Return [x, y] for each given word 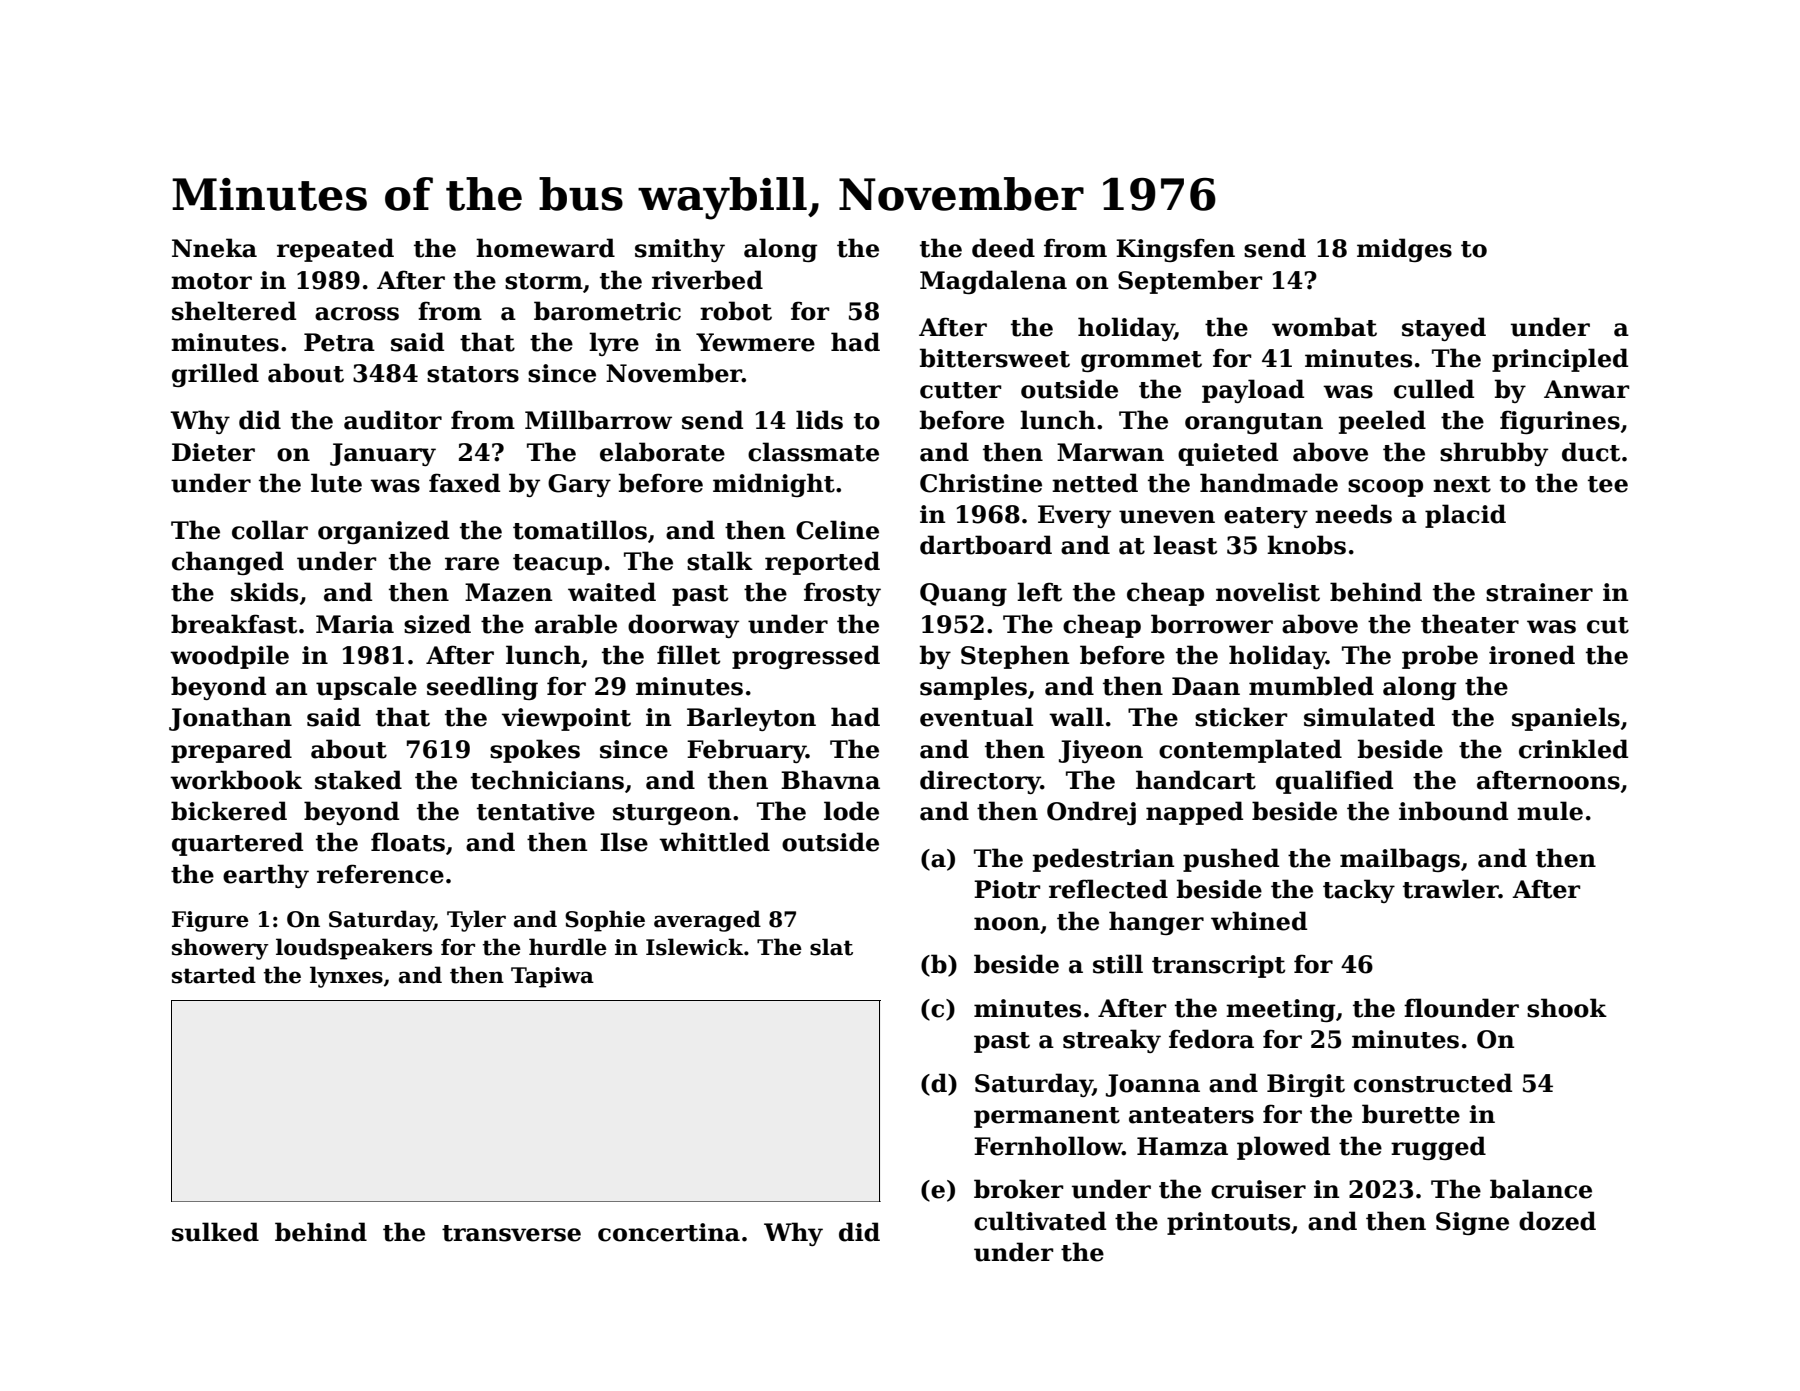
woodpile [229, 657]
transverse [511, 1233]
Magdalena [993, 282]
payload [1253, 391]
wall [1076, 717]
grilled [215, 375]
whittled [714, 842]
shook [1567, 1008]
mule [1550, 811]
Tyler [476, 921]
